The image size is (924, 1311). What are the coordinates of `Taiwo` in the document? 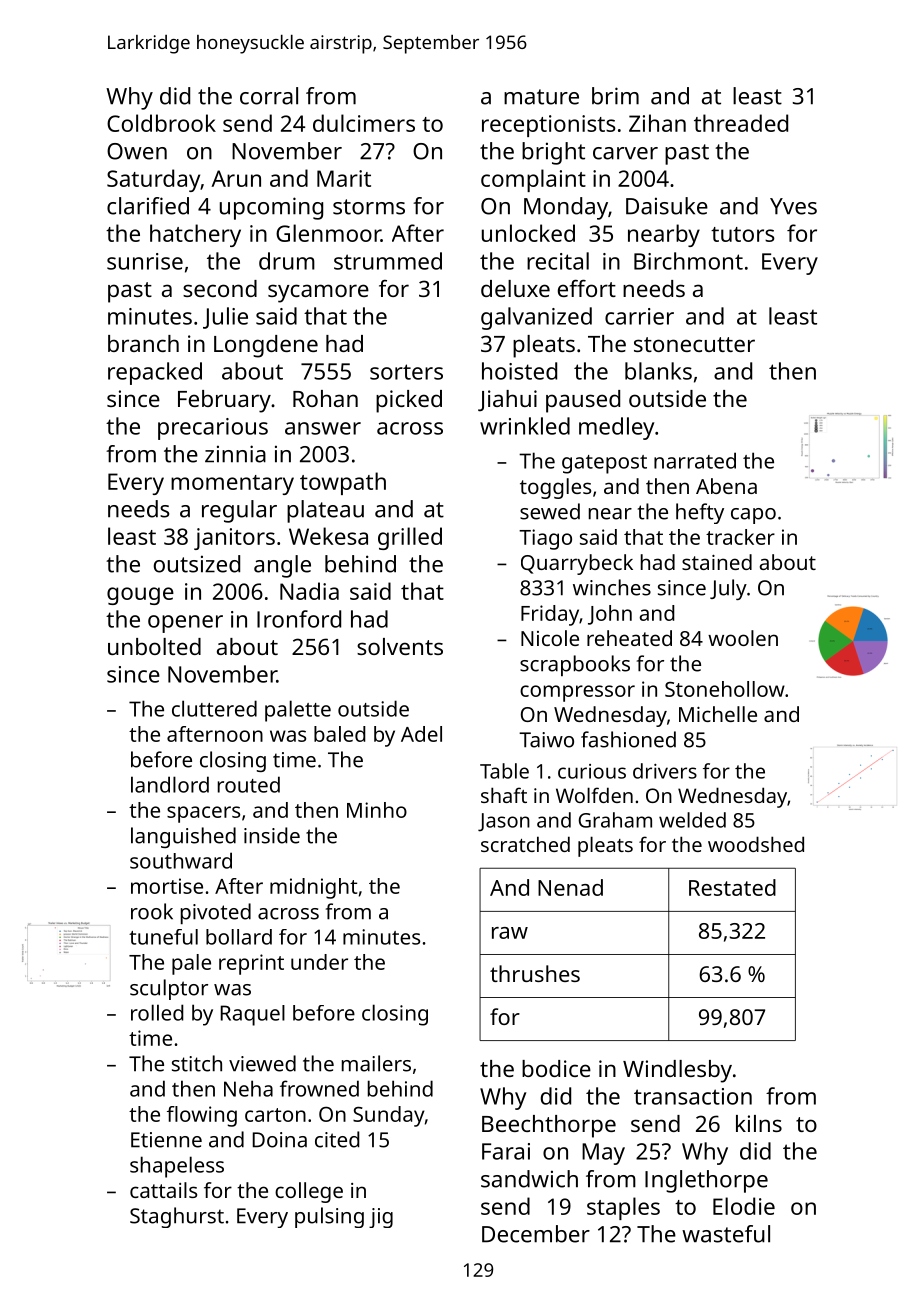 It's located at (546, 740).
